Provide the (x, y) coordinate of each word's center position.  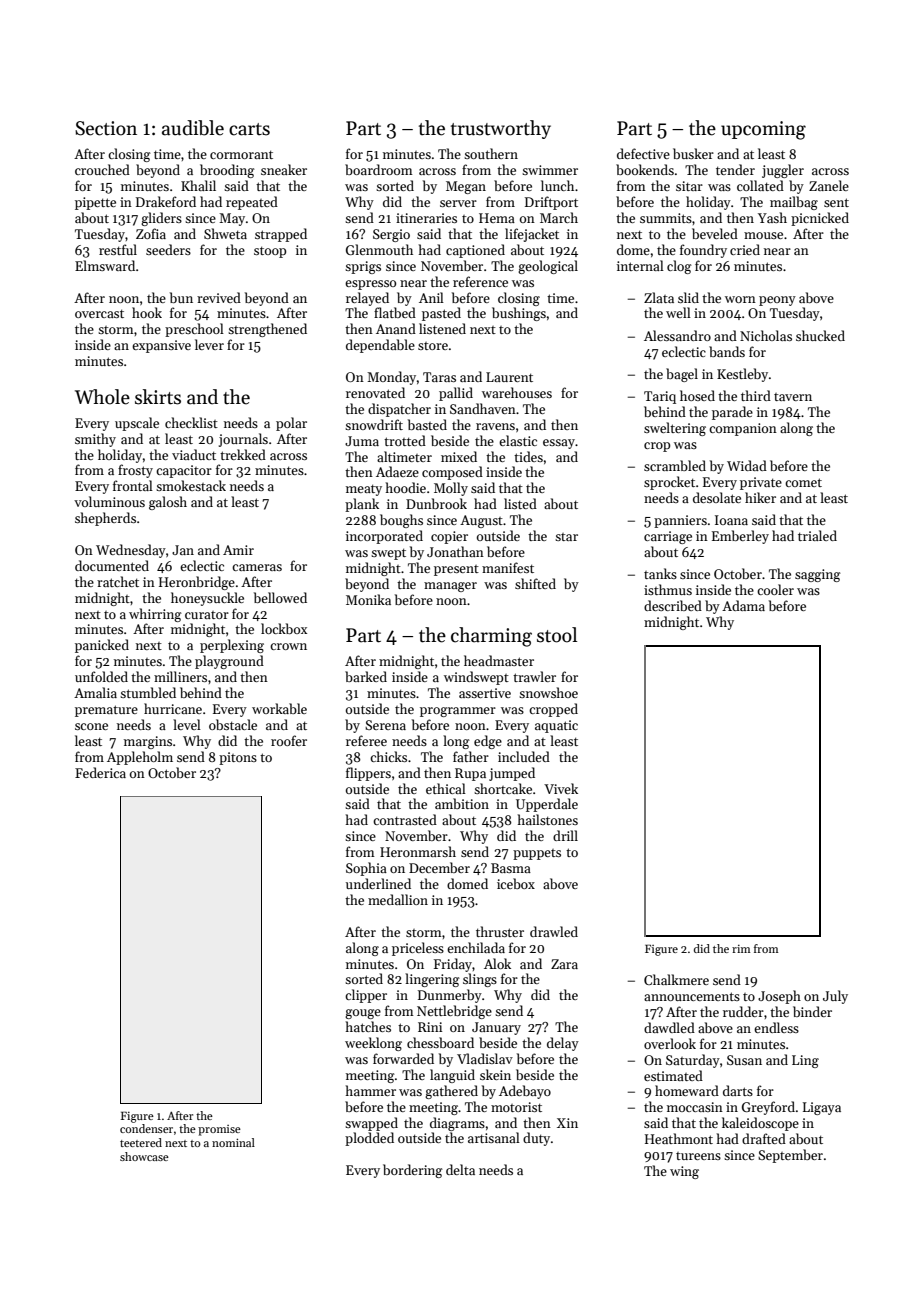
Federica (100, 772)
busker (693, 153)
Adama (743, 605)
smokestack (191, 485)
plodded (369, 1139)
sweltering (675, 429)
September (790, 1156)
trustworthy (501, 129)
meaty (364, 490)
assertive (485, 693)
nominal (233, 1142)
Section (106, 128)
